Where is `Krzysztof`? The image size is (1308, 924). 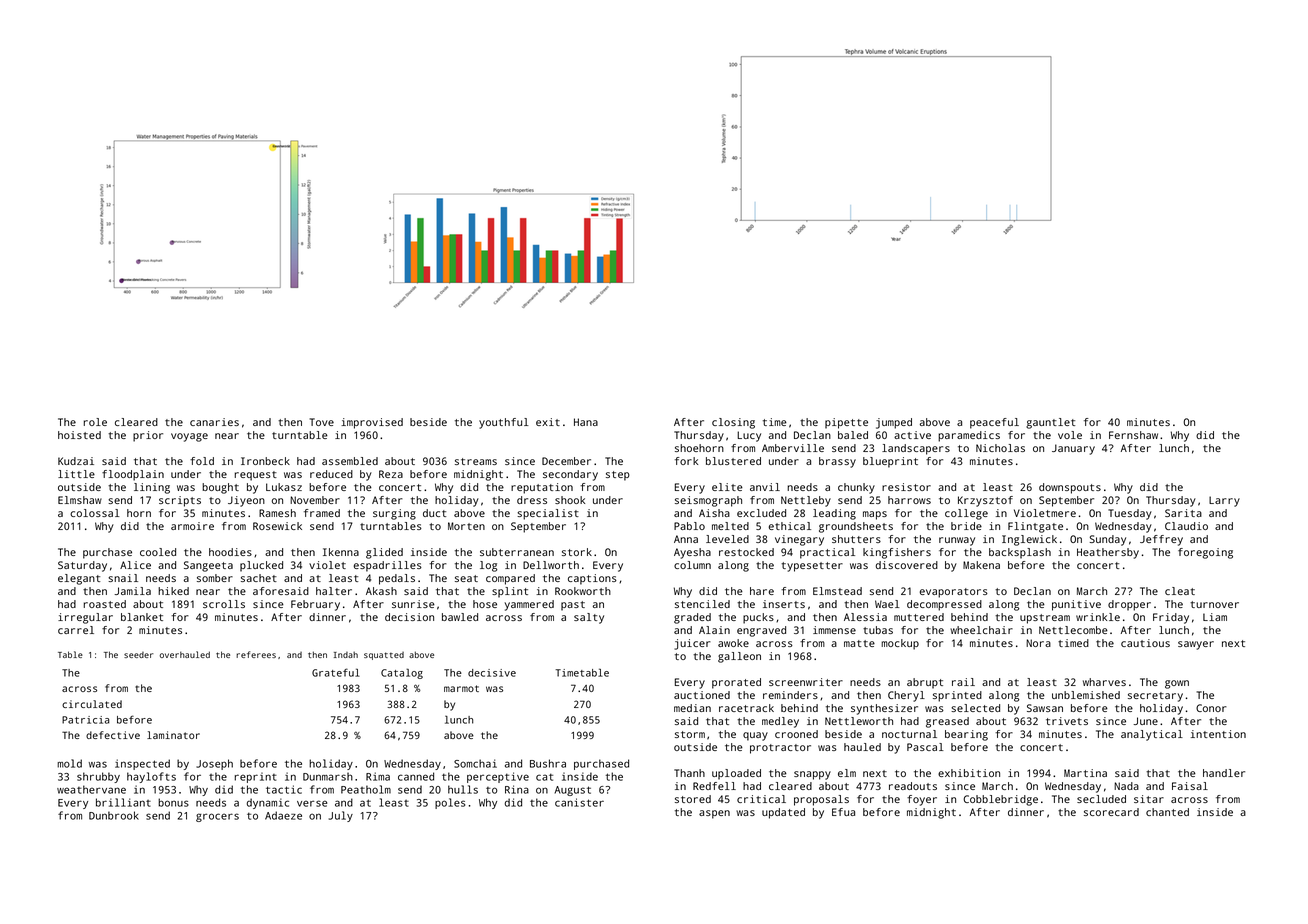 Krzysztof is located at coordinates (985, 501).
